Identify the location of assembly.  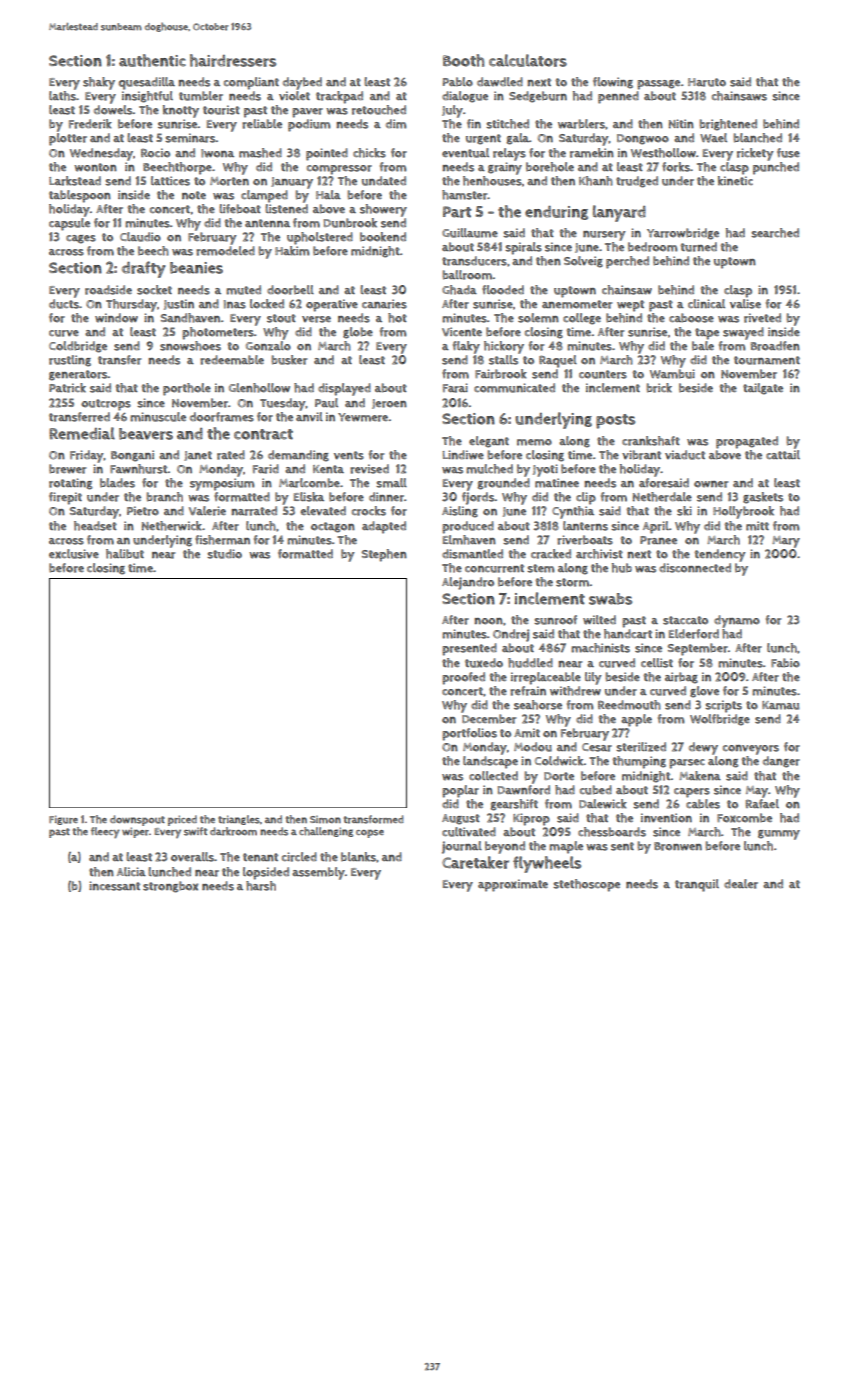
(318, 873).
